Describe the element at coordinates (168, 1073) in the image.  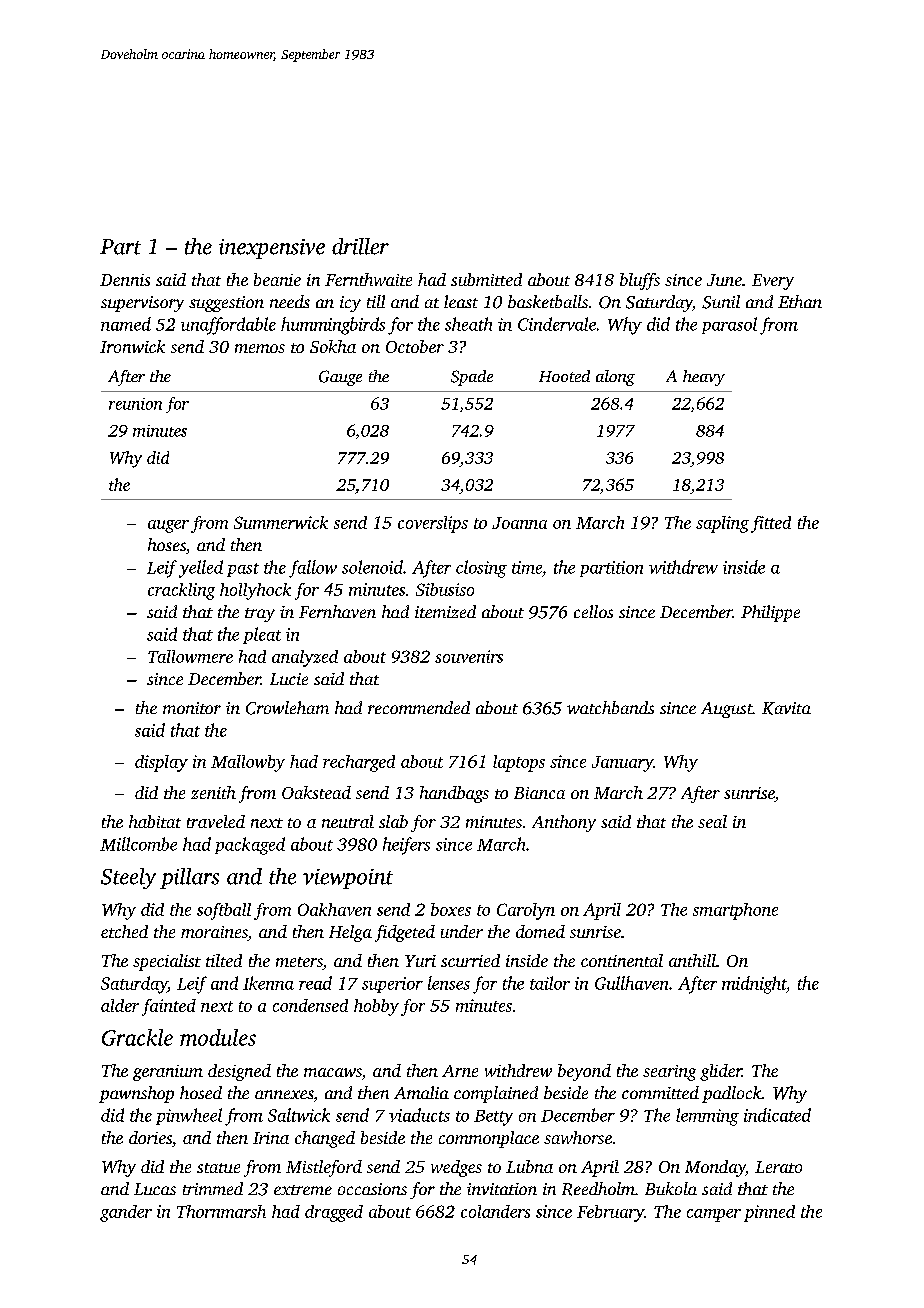
I see `geranium` at that location.
